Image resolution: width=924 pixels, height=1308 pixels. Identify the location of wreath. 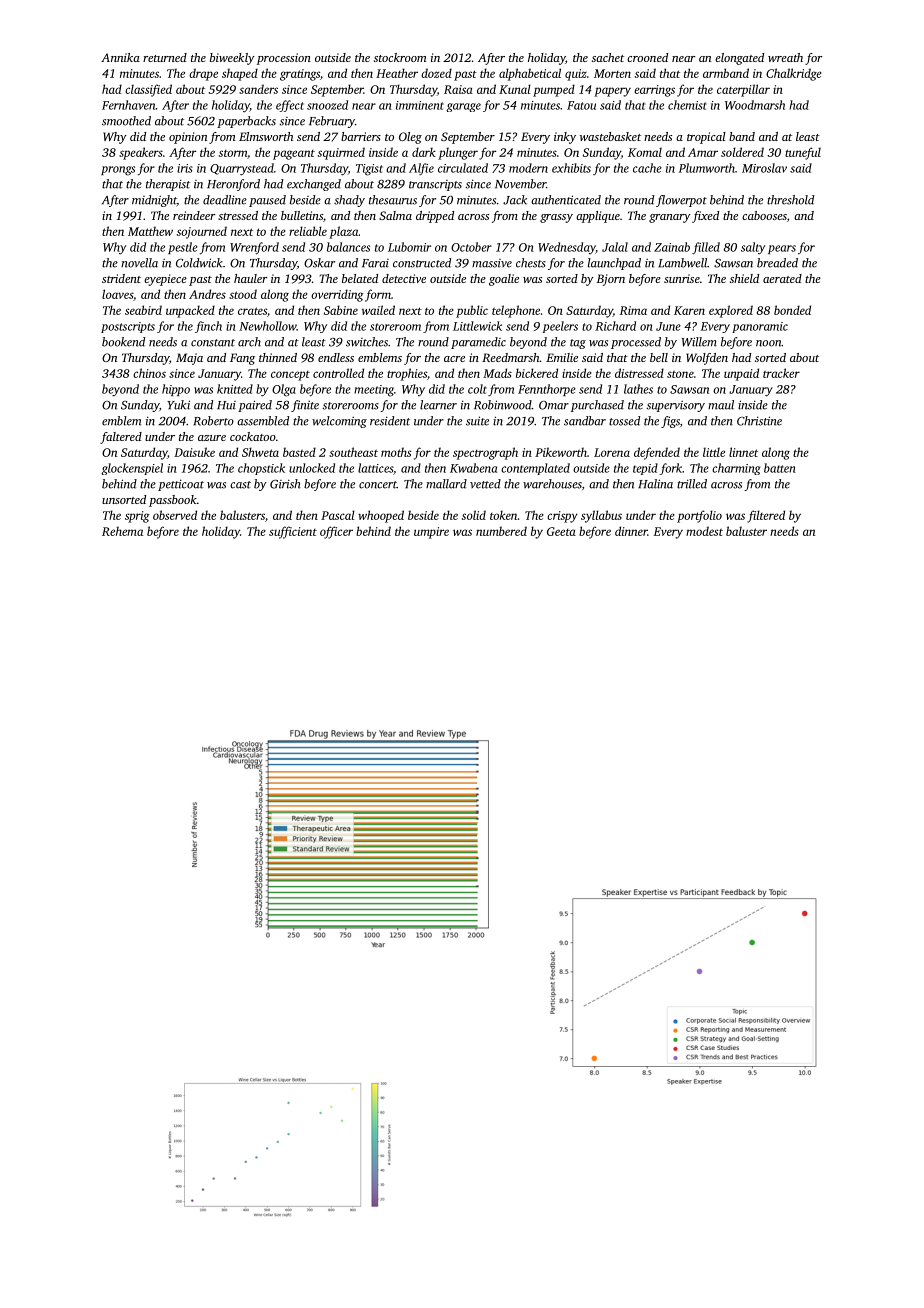
(785, 57).
